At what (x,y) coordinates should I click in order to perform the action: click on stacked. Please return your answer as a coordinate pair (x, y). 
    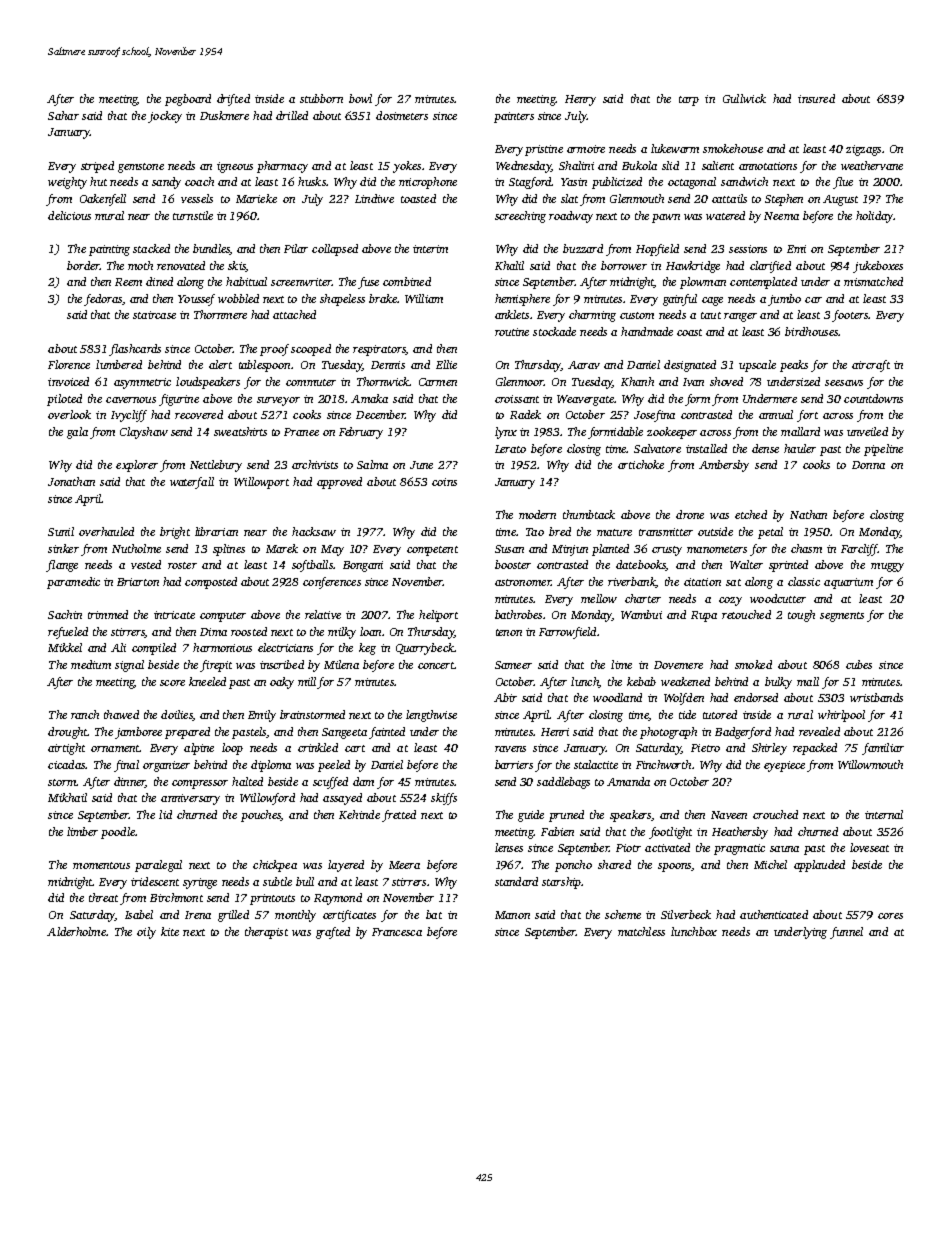
    Looking at the image, I should click on (151, 248).
